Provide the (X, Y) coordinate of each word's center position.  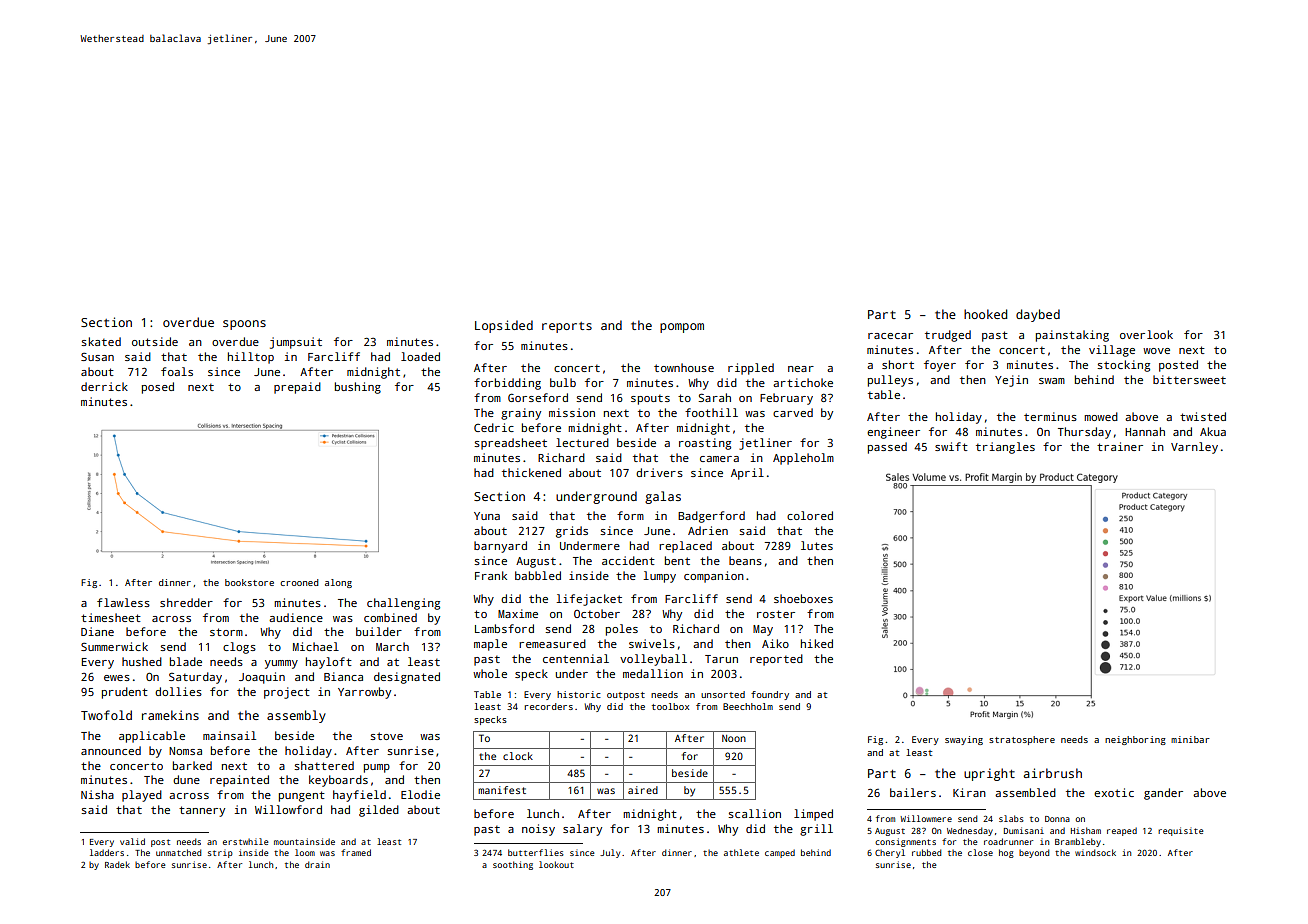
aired (643, 790)
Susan (97, 356)
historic (579, 694)
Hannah (1145, 431)
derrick (104, 386)
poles (622, 630)
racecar (890, 336)
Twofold (106, 715)
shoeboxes (803, 598)
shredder (186, 602)
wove (1156, 351)
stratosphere (1022, 740)
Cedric (494, 427)
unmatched (178, 852)
